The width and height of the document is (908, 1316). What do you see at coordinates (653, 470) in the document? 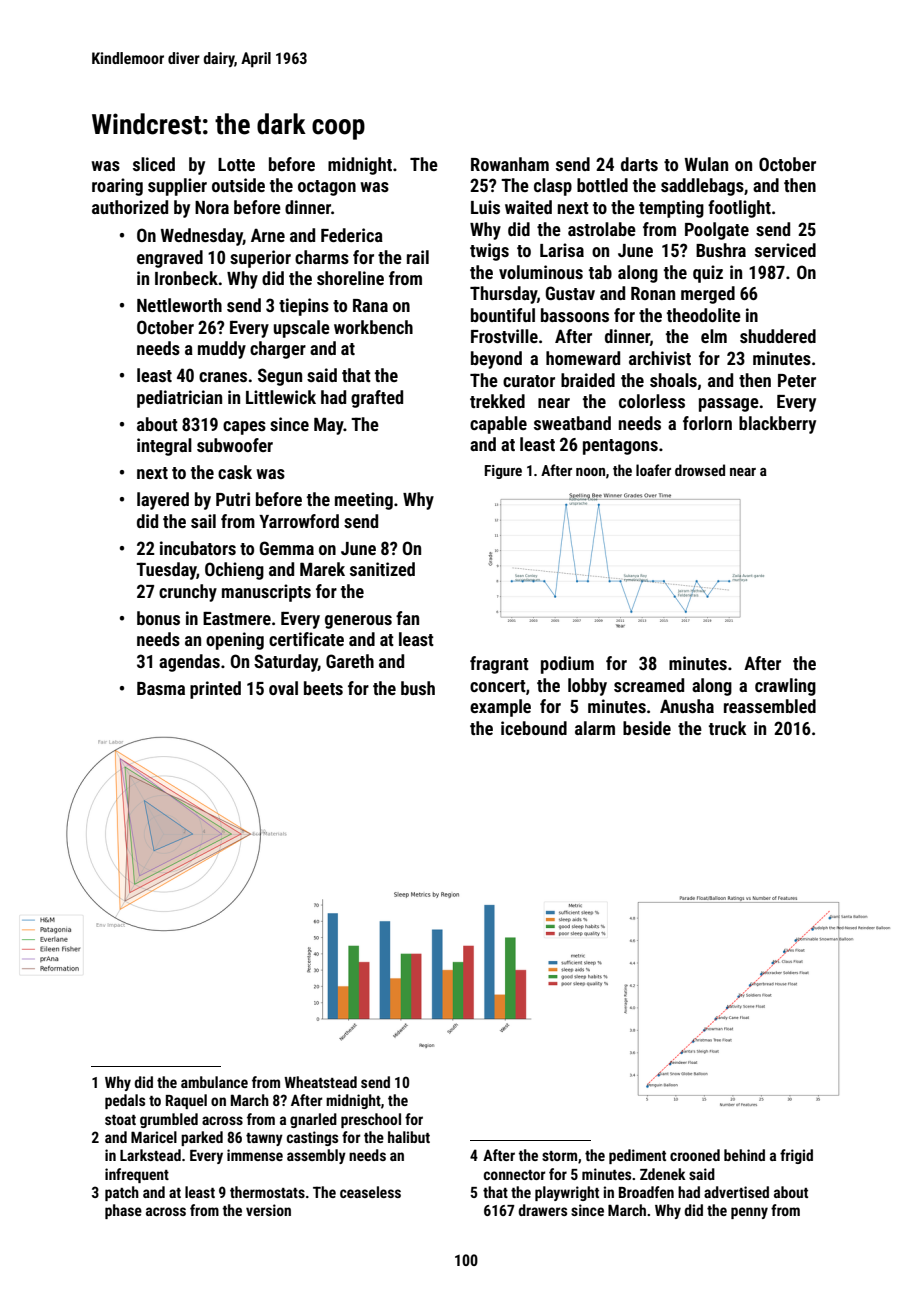
I see `loafer` at bounding box center [653, 470].
